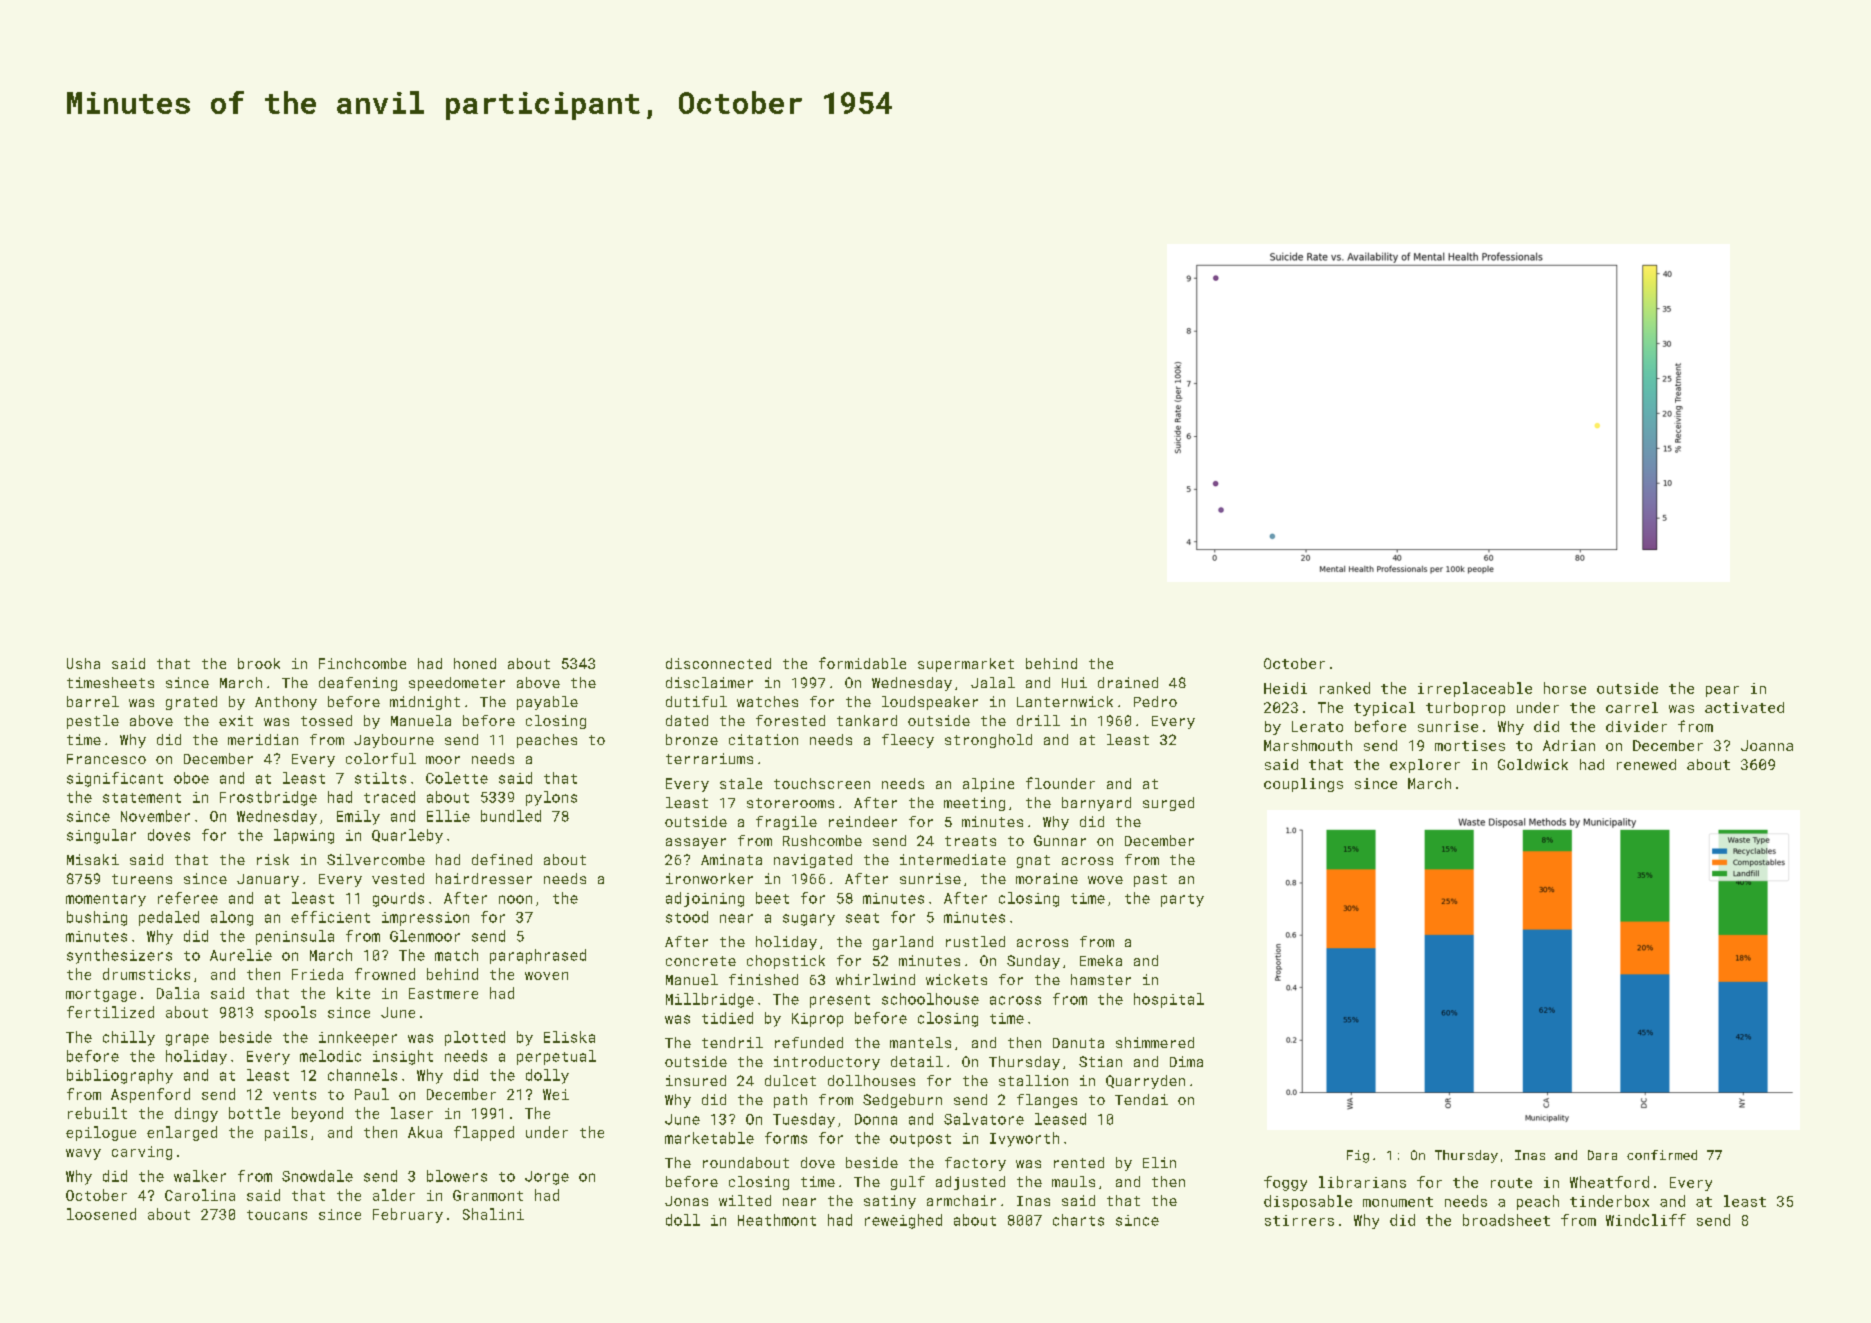 This screenshot has height=1323, width=1871. What do you see at coordinates (1060, 840) in the screenshot?
I see `Gunnar` at bounding box center [1060, 840].
